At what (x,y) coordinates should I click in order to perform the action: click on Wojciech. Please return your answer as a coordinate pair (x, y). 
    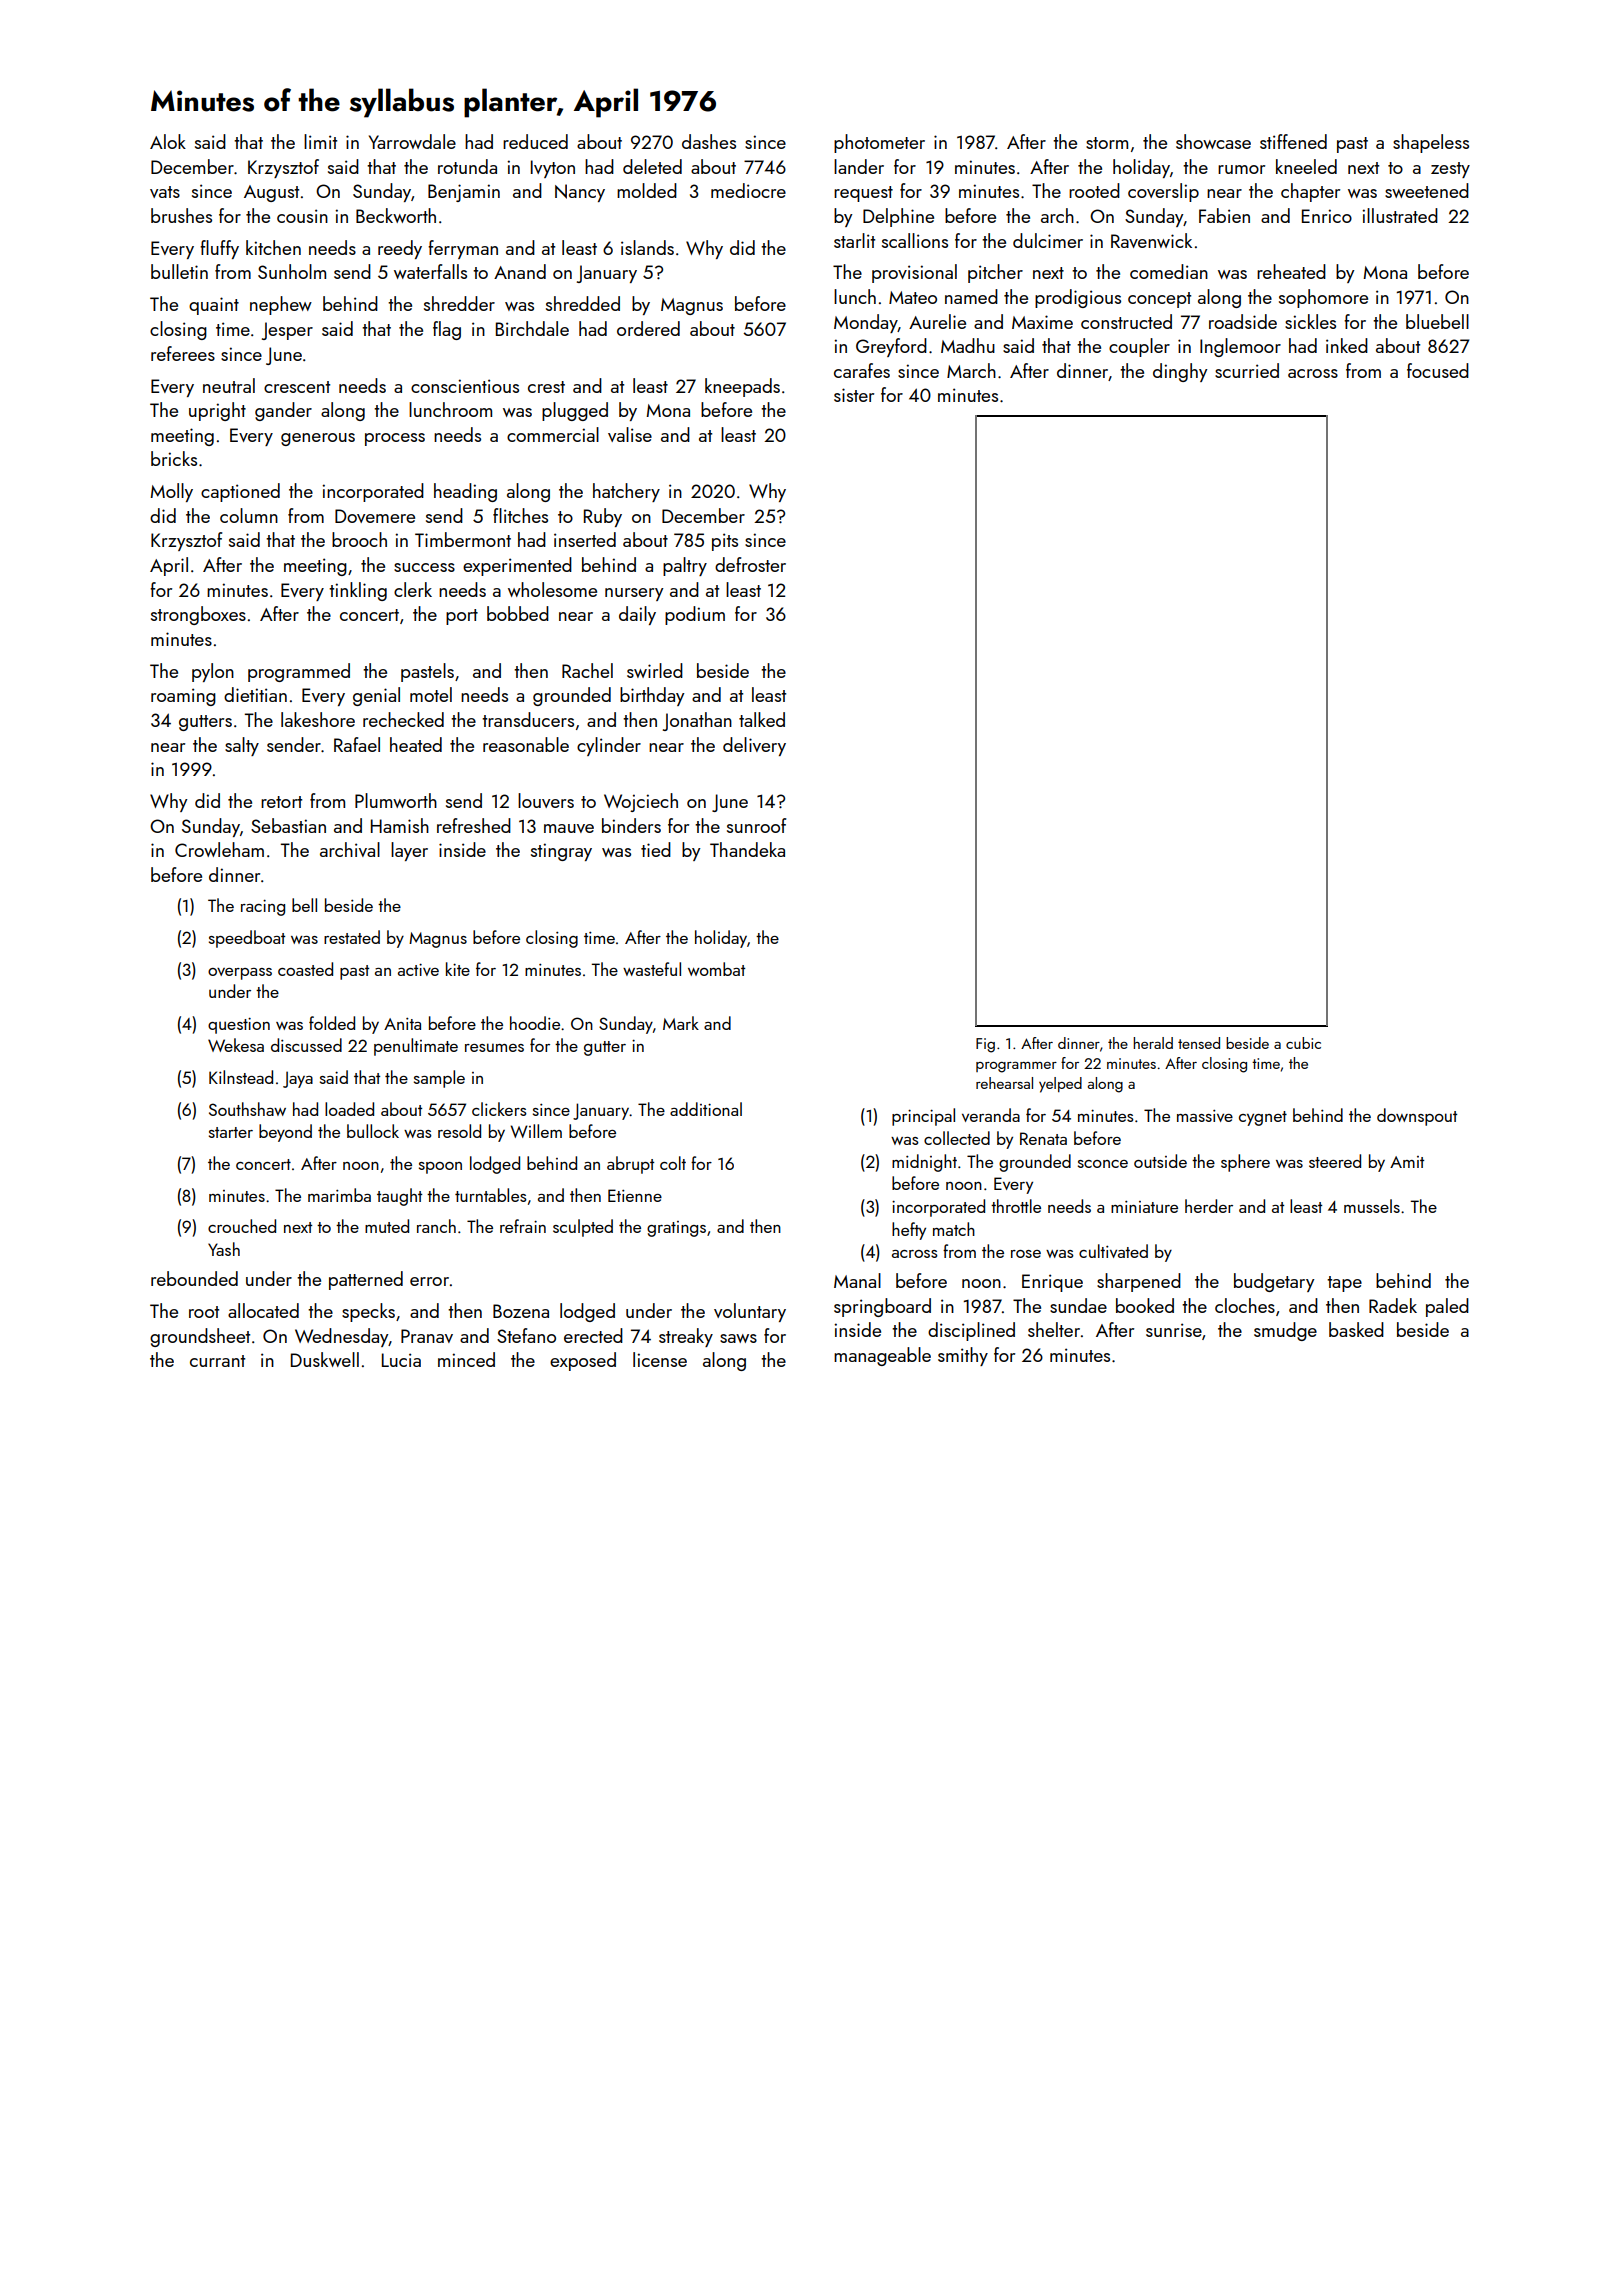
    Looking at the image, I should click on (641, 802).
